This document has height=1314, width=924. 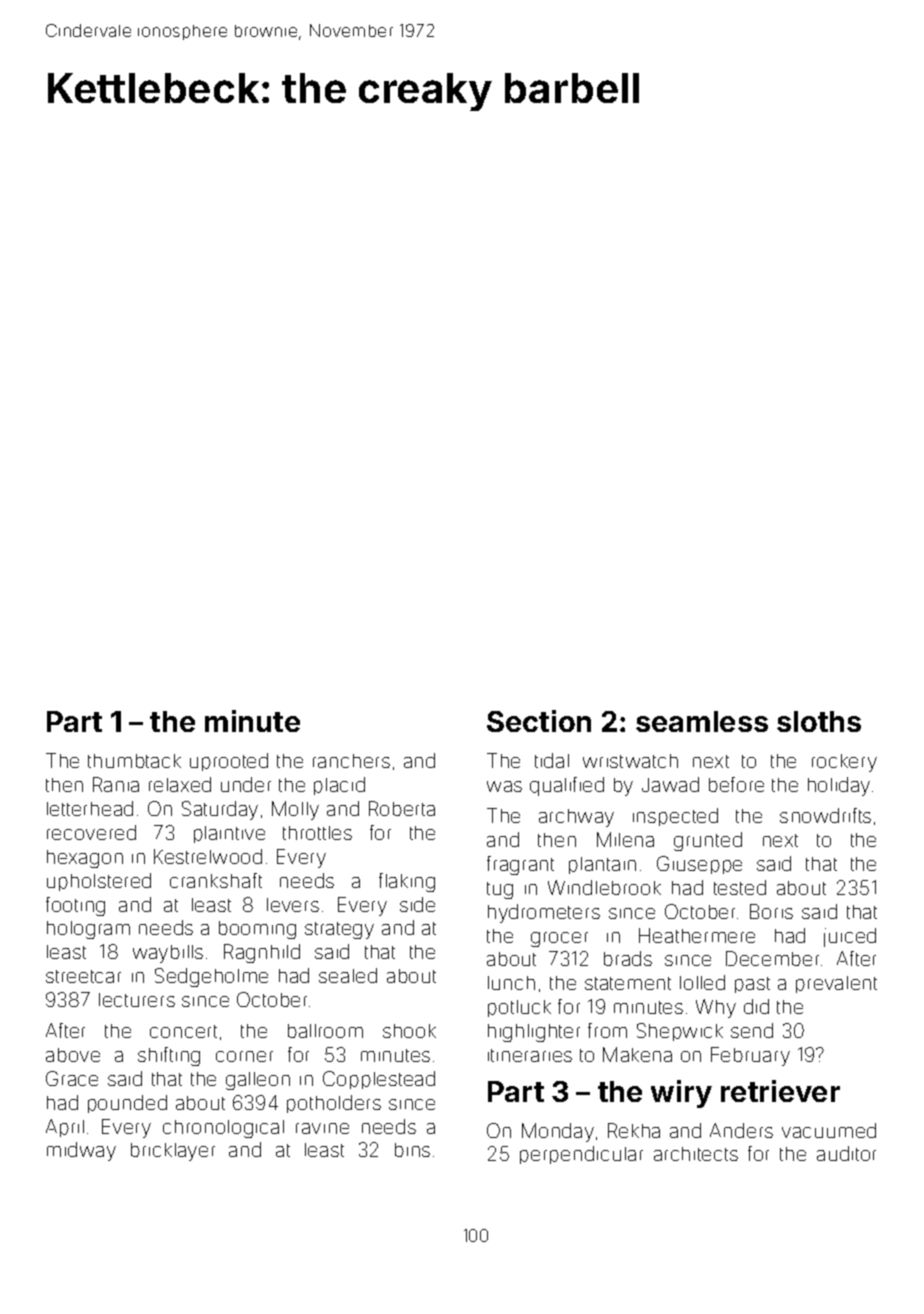 I want to click on recovered, so click(x=91, y=832).
